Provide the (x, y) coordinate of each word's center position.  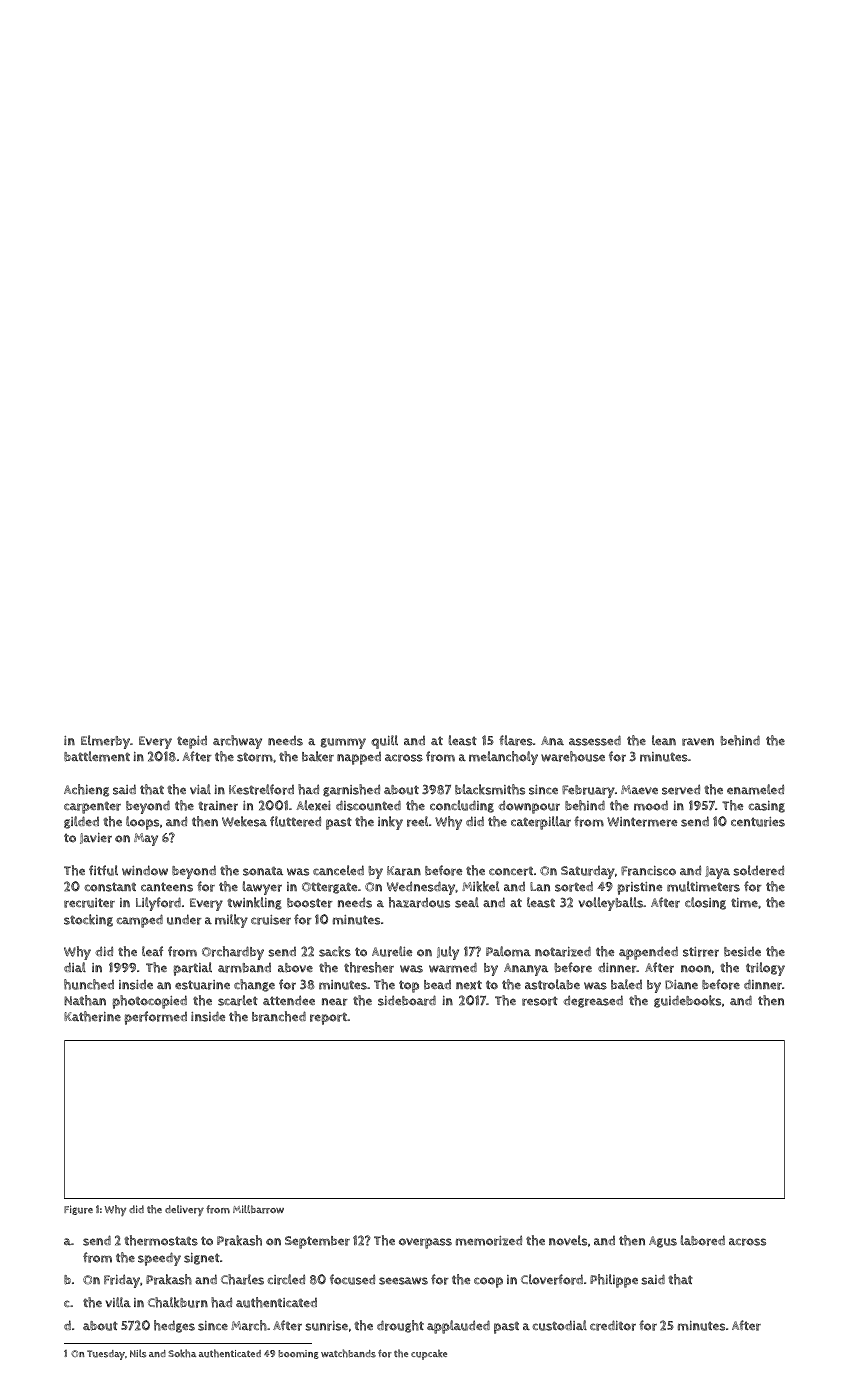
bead (437, 985)
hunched (89, 984)
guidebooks (687, 1001)
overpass (425, 1243)
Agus (663, 1242)
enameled (755, 789)
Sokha (182, 1353)
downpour (529, 807)
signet (202, 1259)
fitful (103, 870)
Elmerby (105, 742)
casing (766, 807)
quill (384, 742)
